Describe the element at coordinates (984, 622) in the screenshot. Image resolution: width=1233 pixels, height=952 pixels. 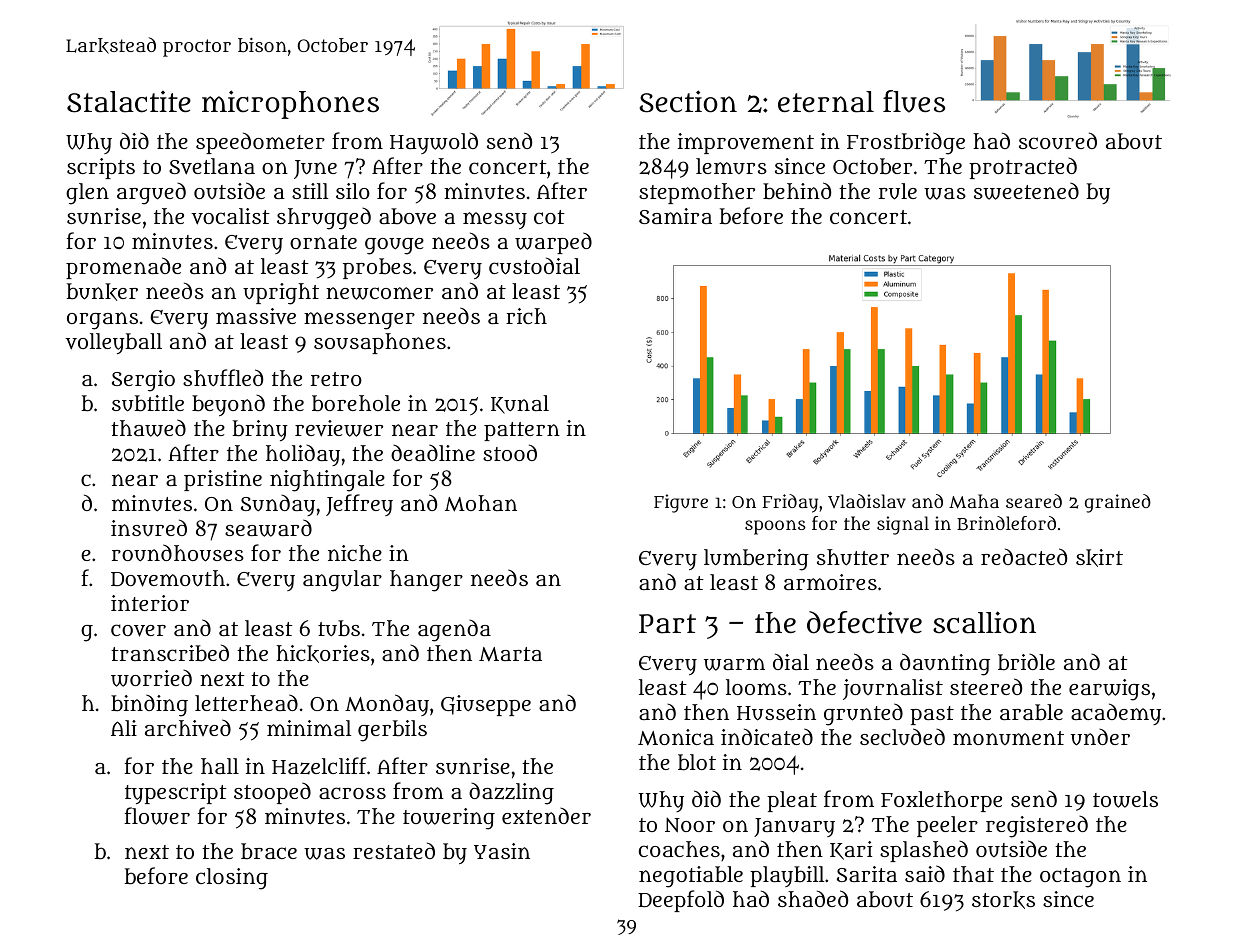
I see `scallion` at that location.
